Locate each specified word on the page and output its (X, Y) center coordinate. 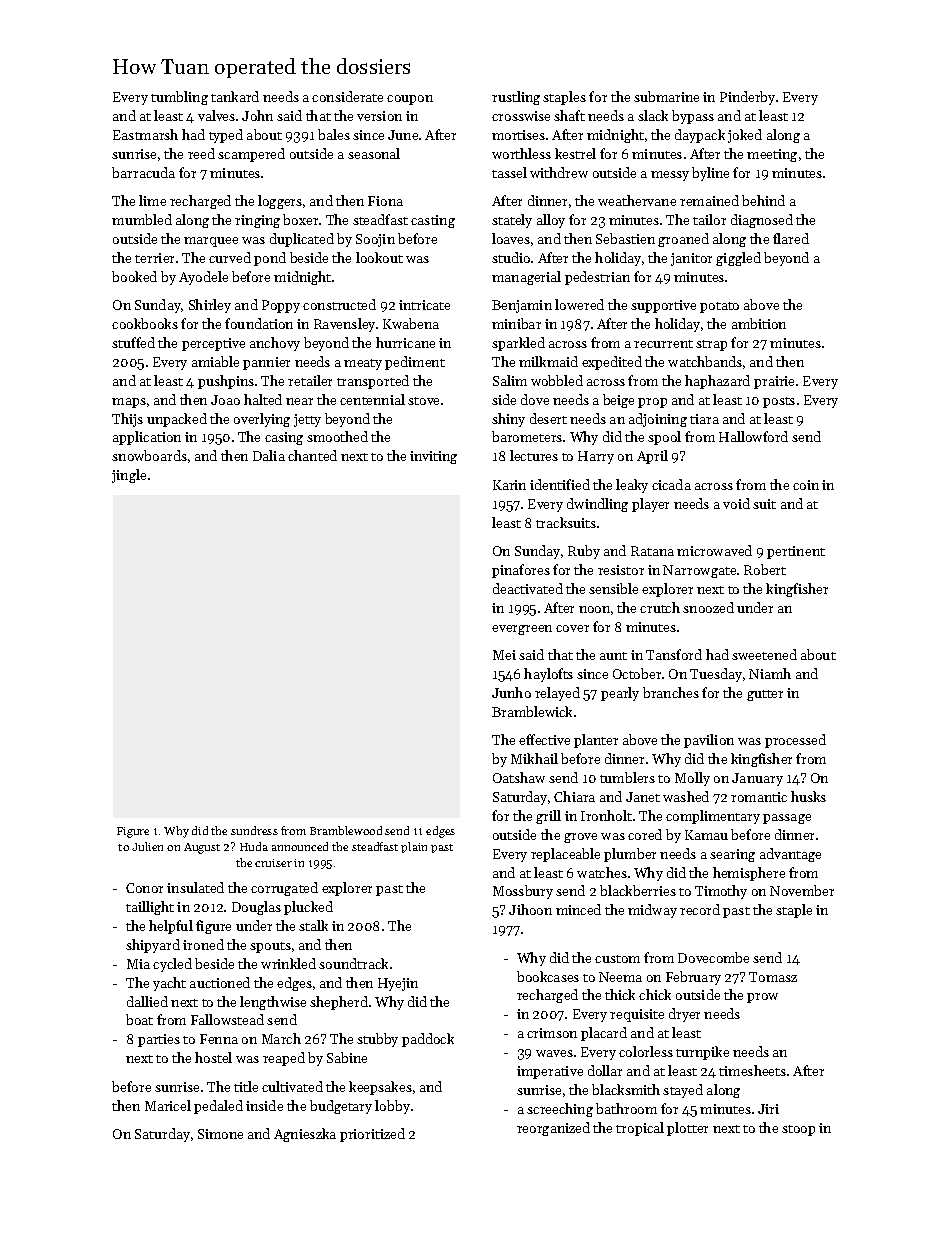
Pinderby (747, 98)
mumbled (142, 219)
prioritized (372, 1135)
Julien (147, 846)
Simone (220, 1134)
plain (414, 847)
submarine (666, 96)
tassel (509, 172)
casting (433, 221)
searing (732, 855)
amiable (215, 361)
